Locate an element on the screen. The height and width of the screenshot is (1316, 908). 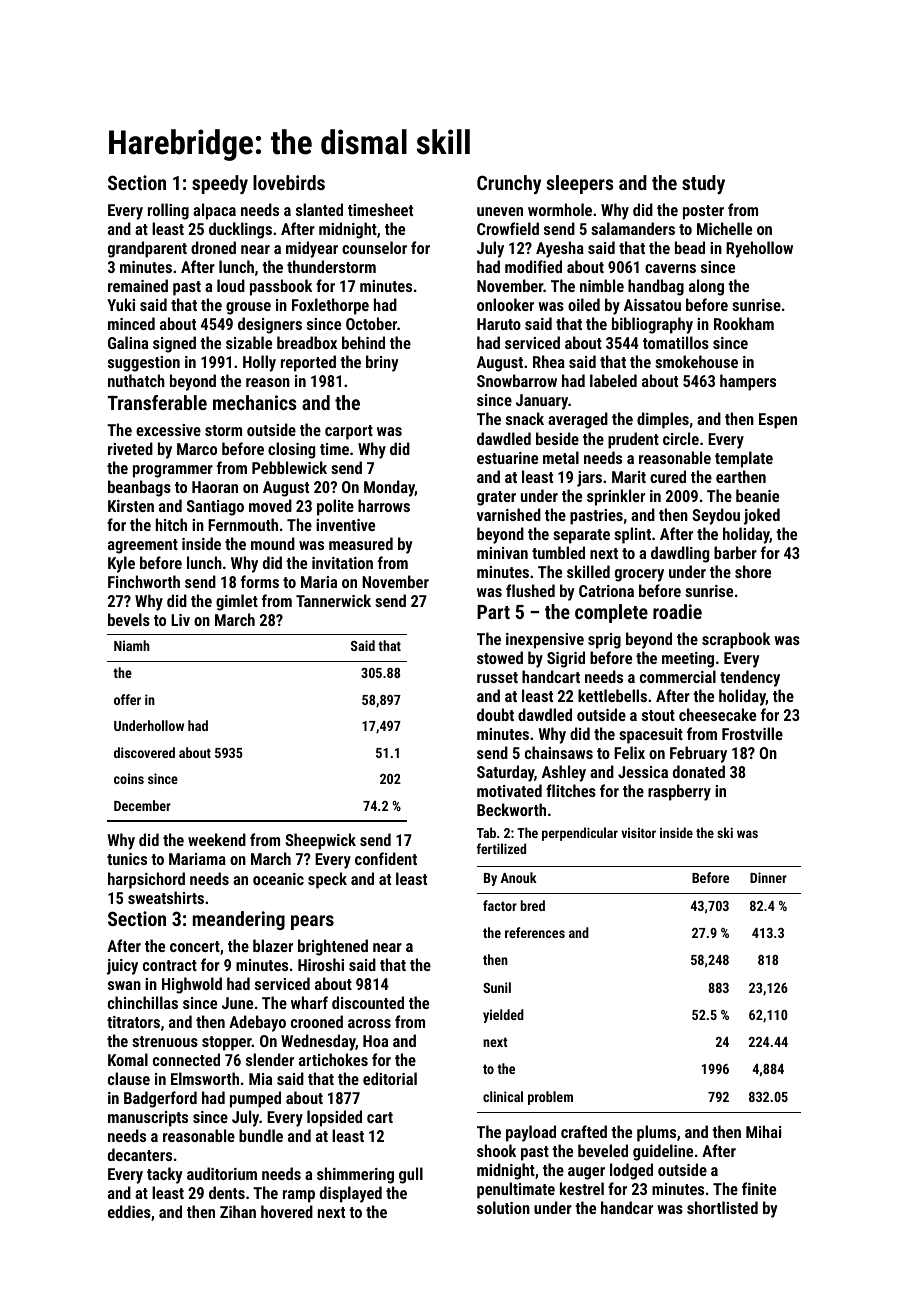
titrators is located at coordinates (133, 1022).
